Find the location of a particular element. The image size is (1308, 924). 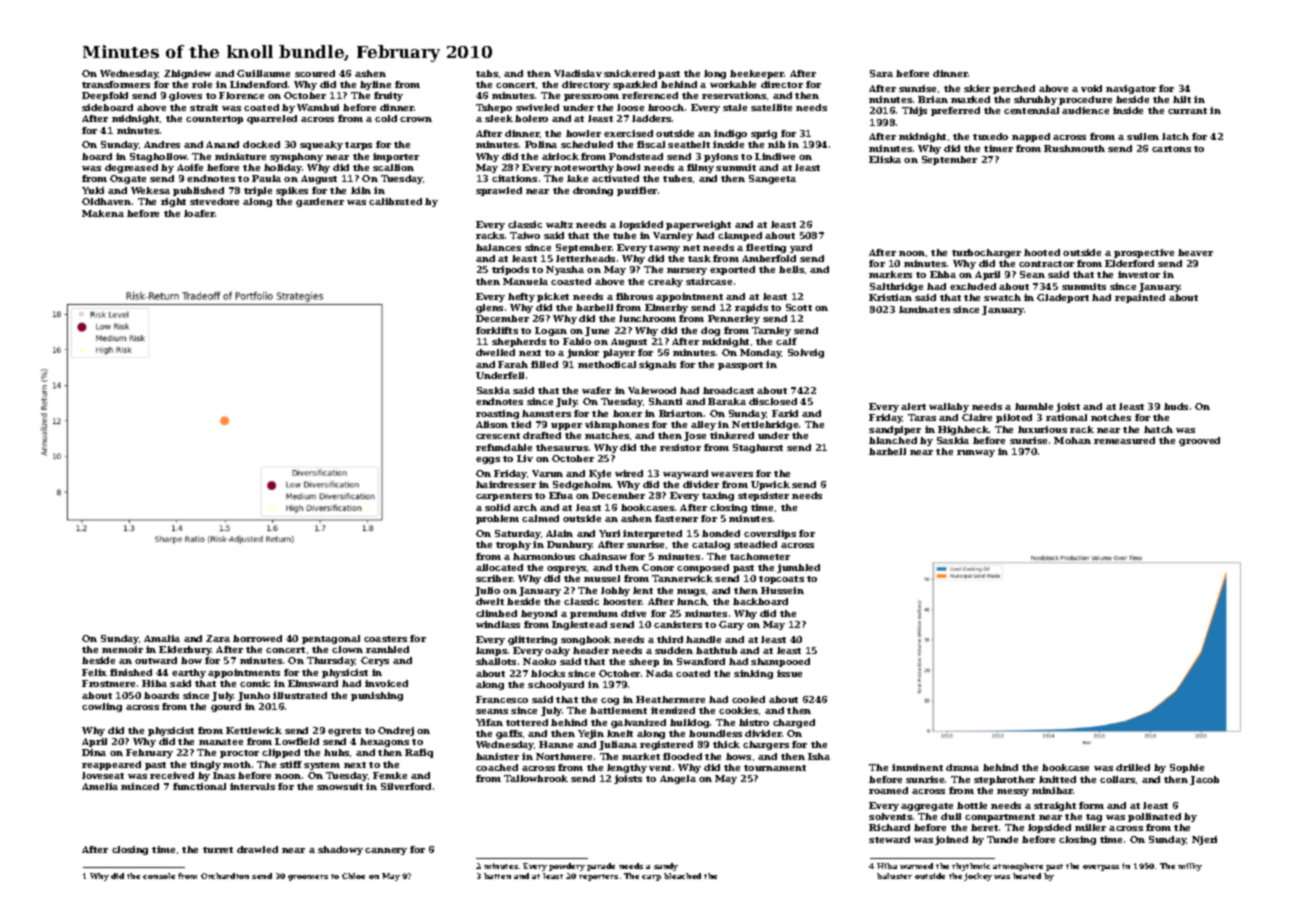

quarreled is located at coordinates (272, 119).
